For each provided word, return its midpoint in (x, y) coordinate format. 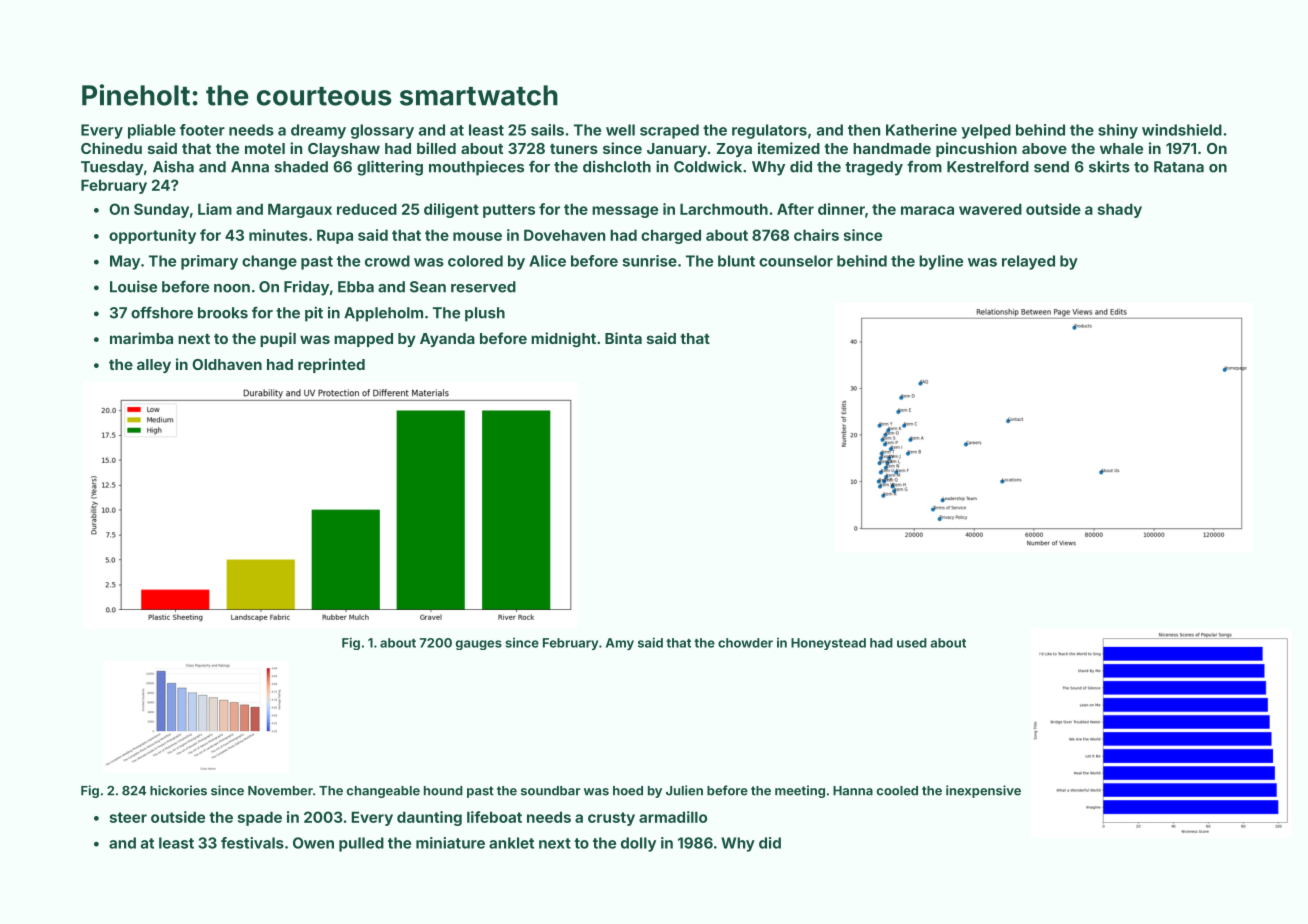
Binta (623, 338)
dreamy (318, 131)
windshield (1182, 130)
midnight (563, 340)
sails (547, 130)
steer (128, 817)
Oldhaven (227, 364)
